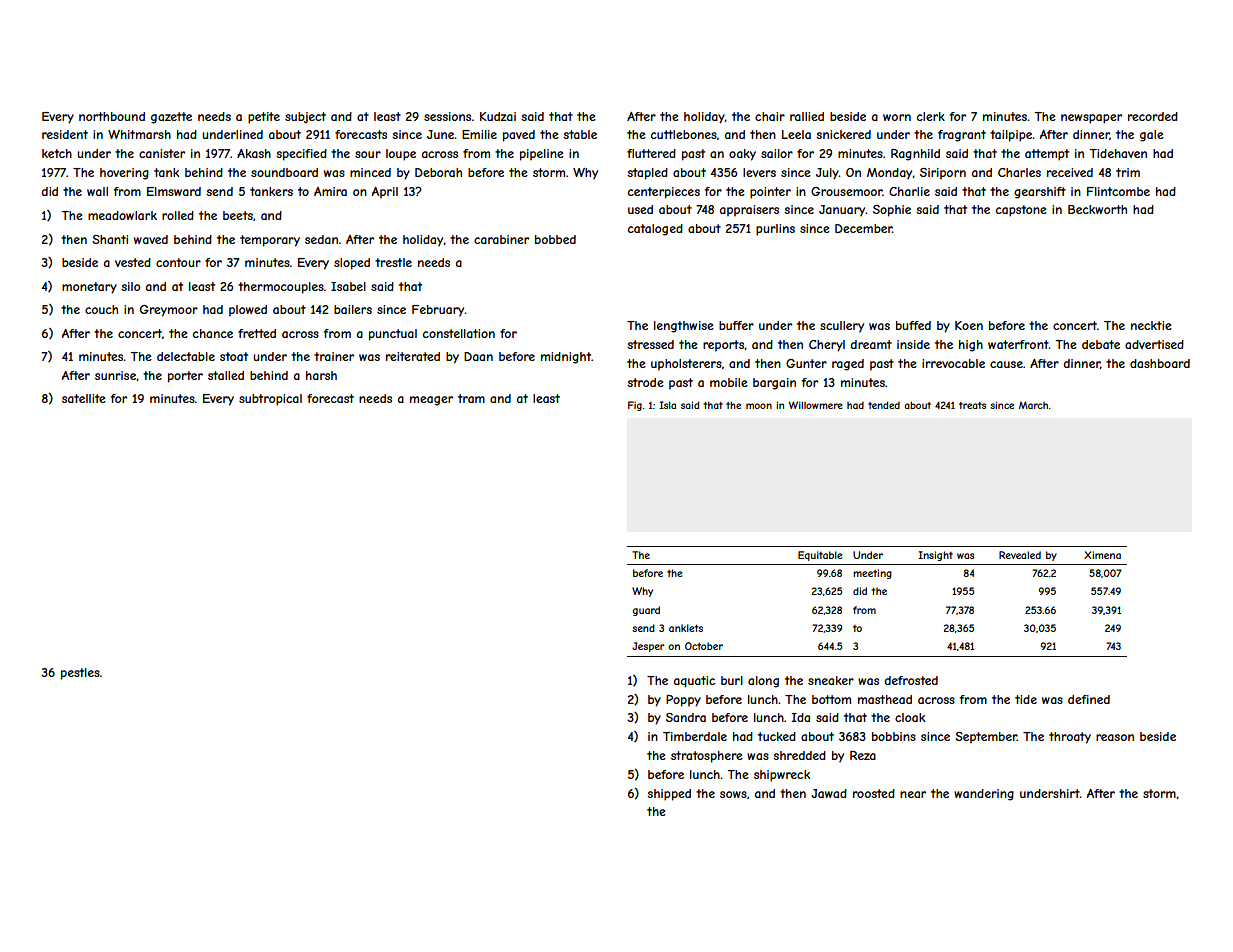  What do you see at coordinates (1153, 116) in the screenshot?
I see `recorded` at bounding box center [1153, 116].
